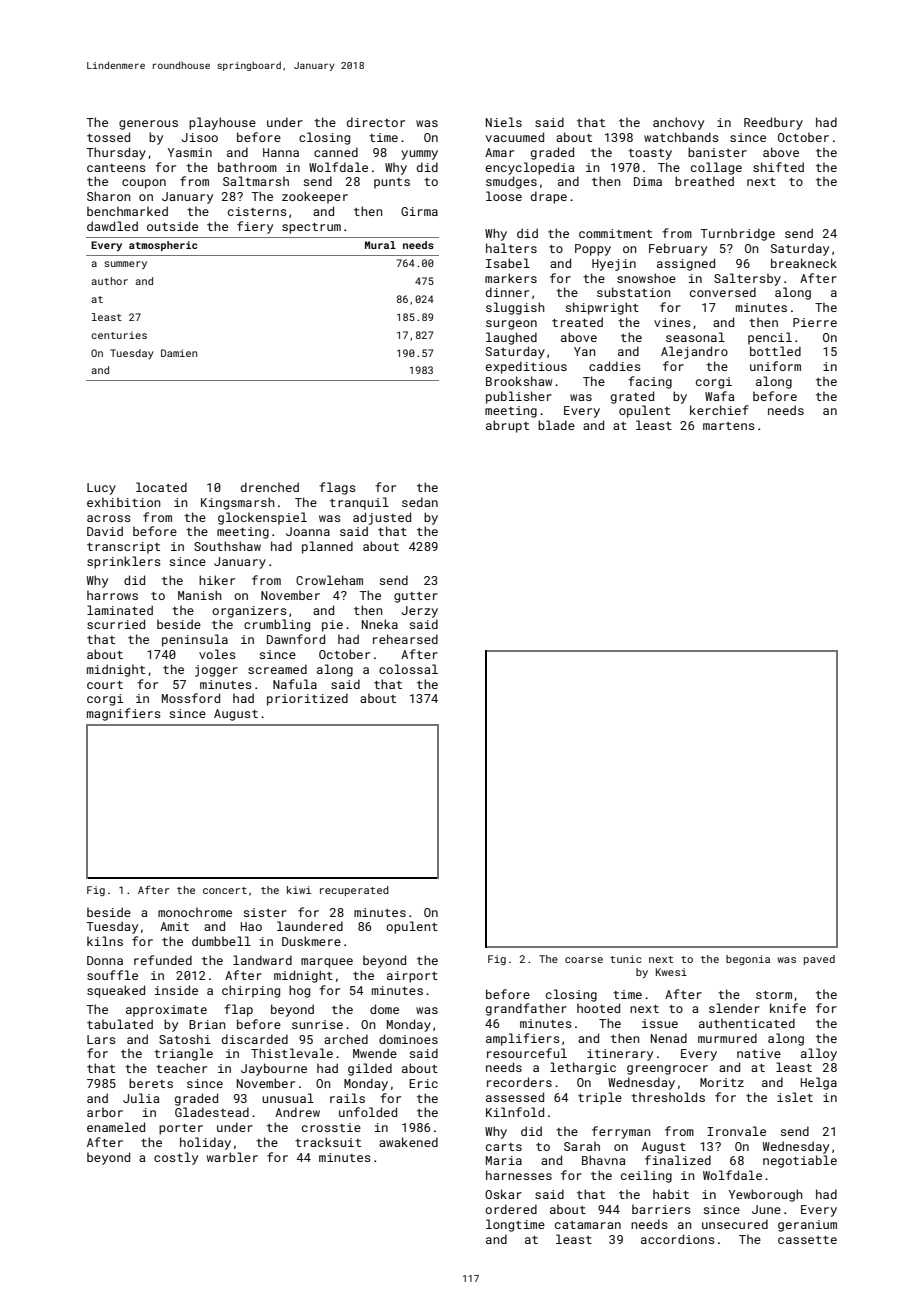 Image resolution: width=924 pixels, height=1314 pixels. I want to click on begonia, so click(748, 960).
